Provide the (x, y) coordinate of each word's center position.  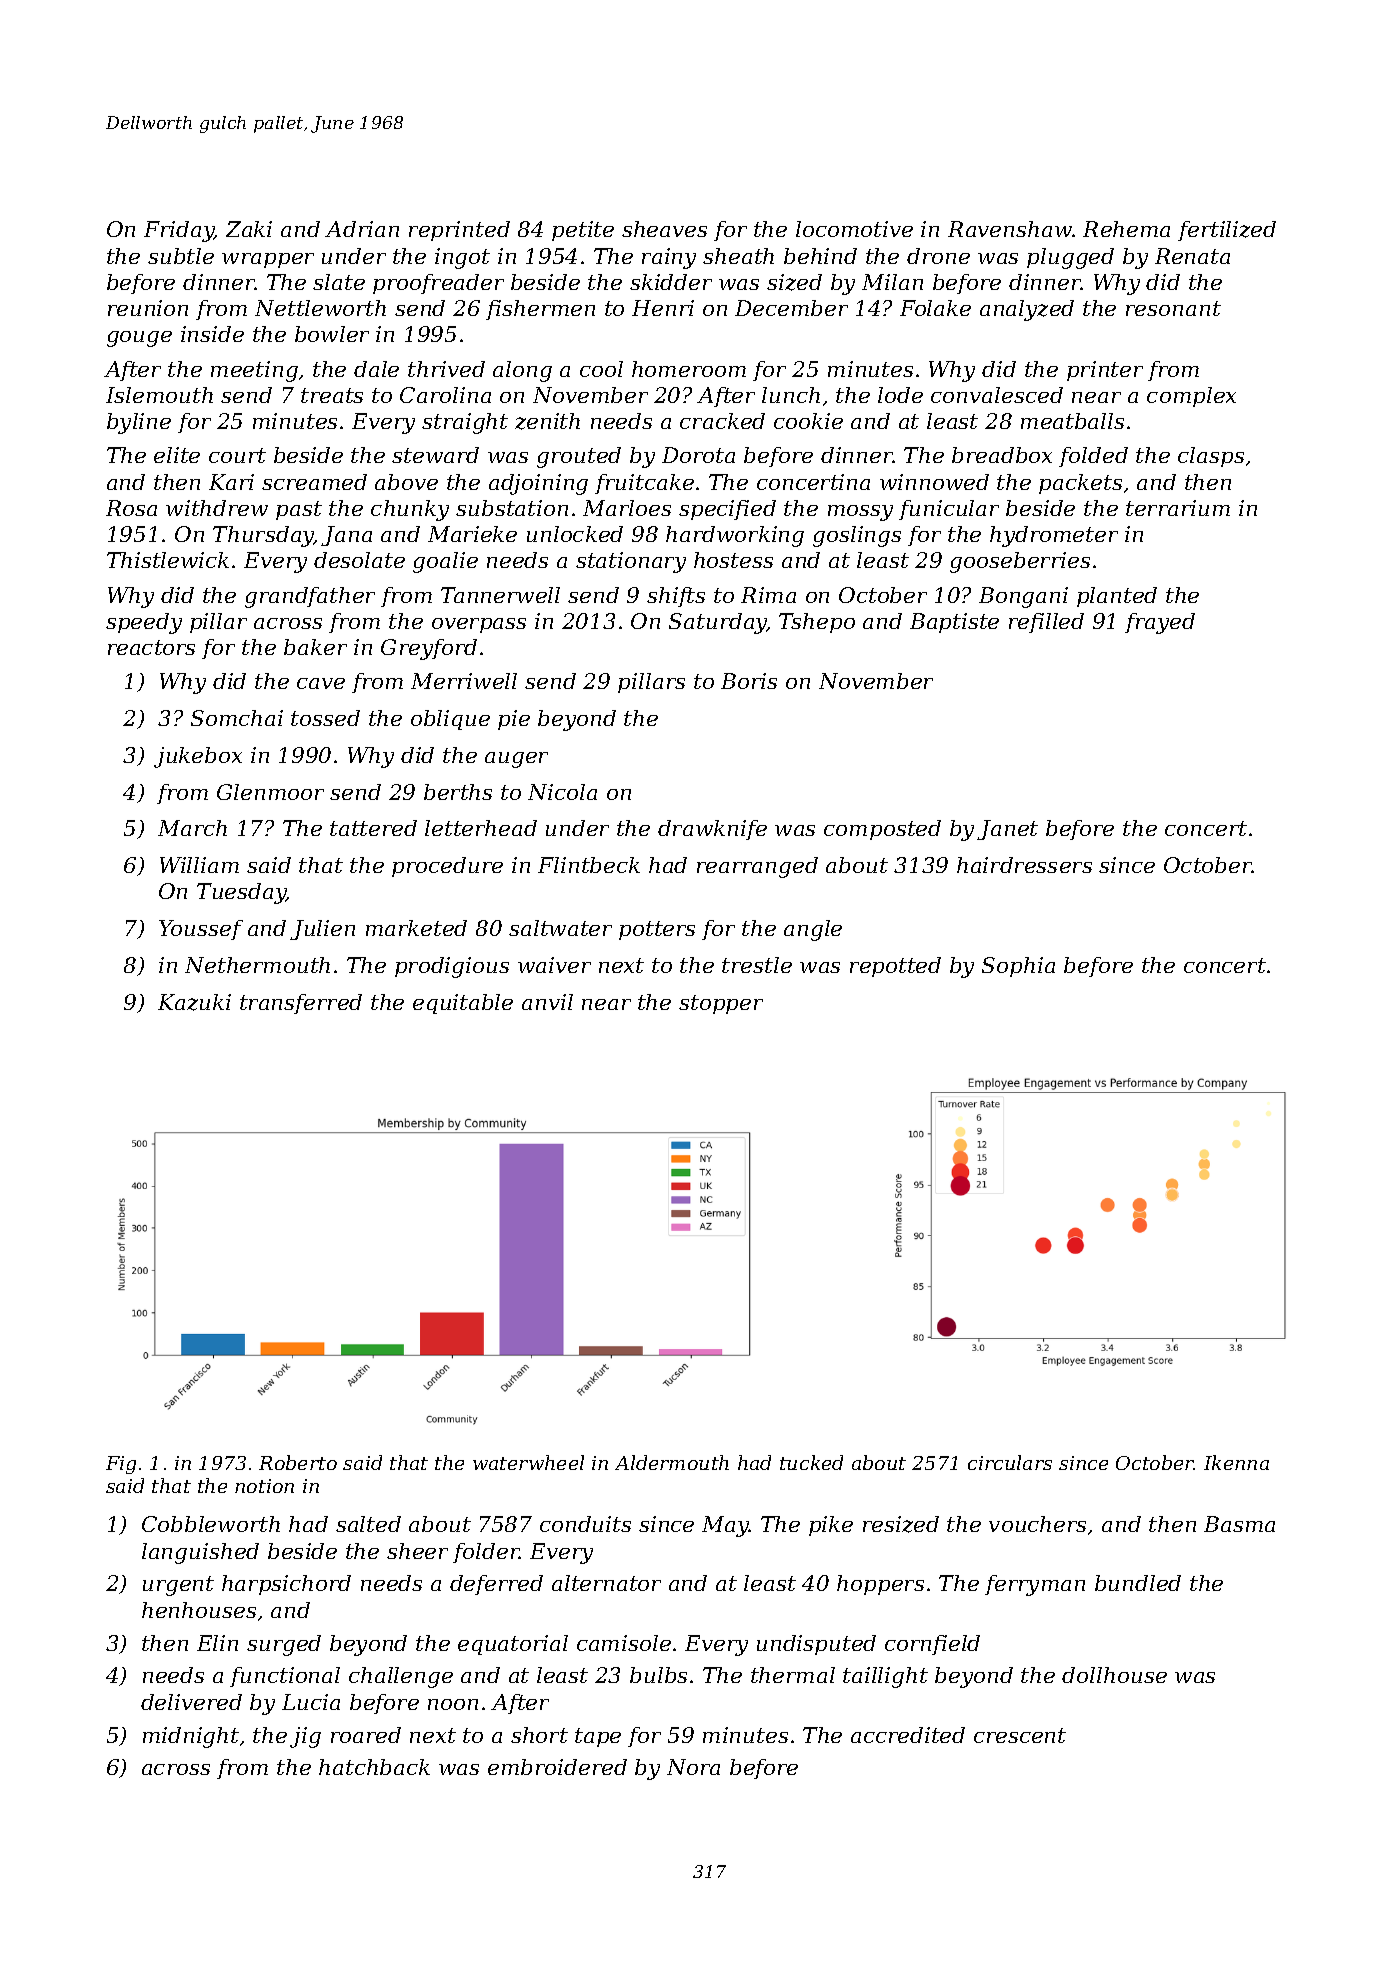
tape (598, 1737)
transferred (301, 1004)
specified (727, 510)
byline (139, 423)
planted (1117, 597)
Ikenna (1236, 1462)
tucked (811, 1462)
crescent (1020, 1735)
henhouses (199, 1610)
